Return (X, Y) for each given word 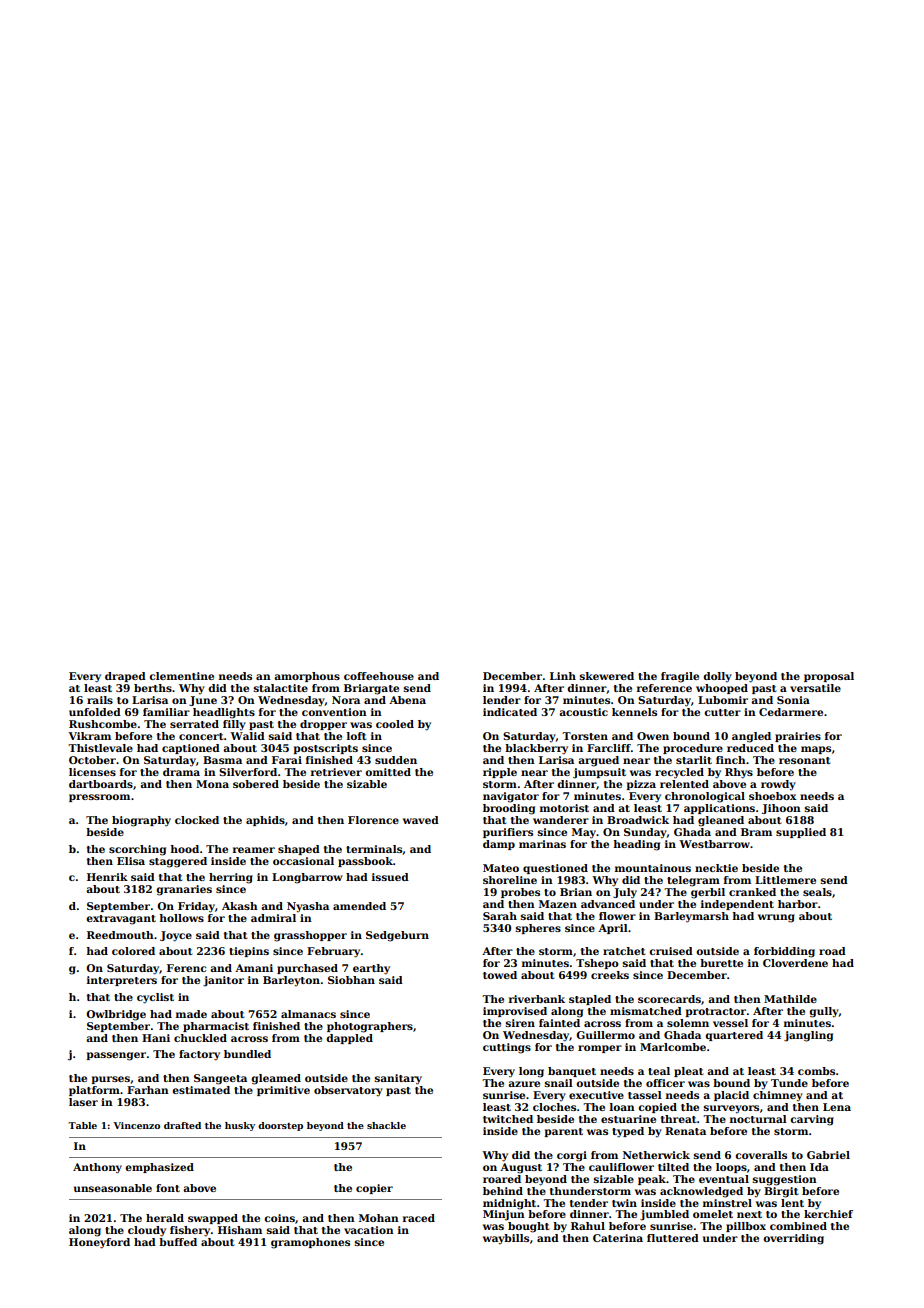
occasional (303, 861)
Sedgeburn (397, 936)
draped (125, 677)
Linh (563, 676)
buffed (178, 1242)
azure (524, 1084)
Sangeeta (220, 1079)
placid (731, 1096)
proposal (829, 677)
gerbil (708, 893)
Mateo (501, 868)
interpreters (122, 981)
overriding (793, 1239)
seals (817, 892)
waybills (506, 1239)
